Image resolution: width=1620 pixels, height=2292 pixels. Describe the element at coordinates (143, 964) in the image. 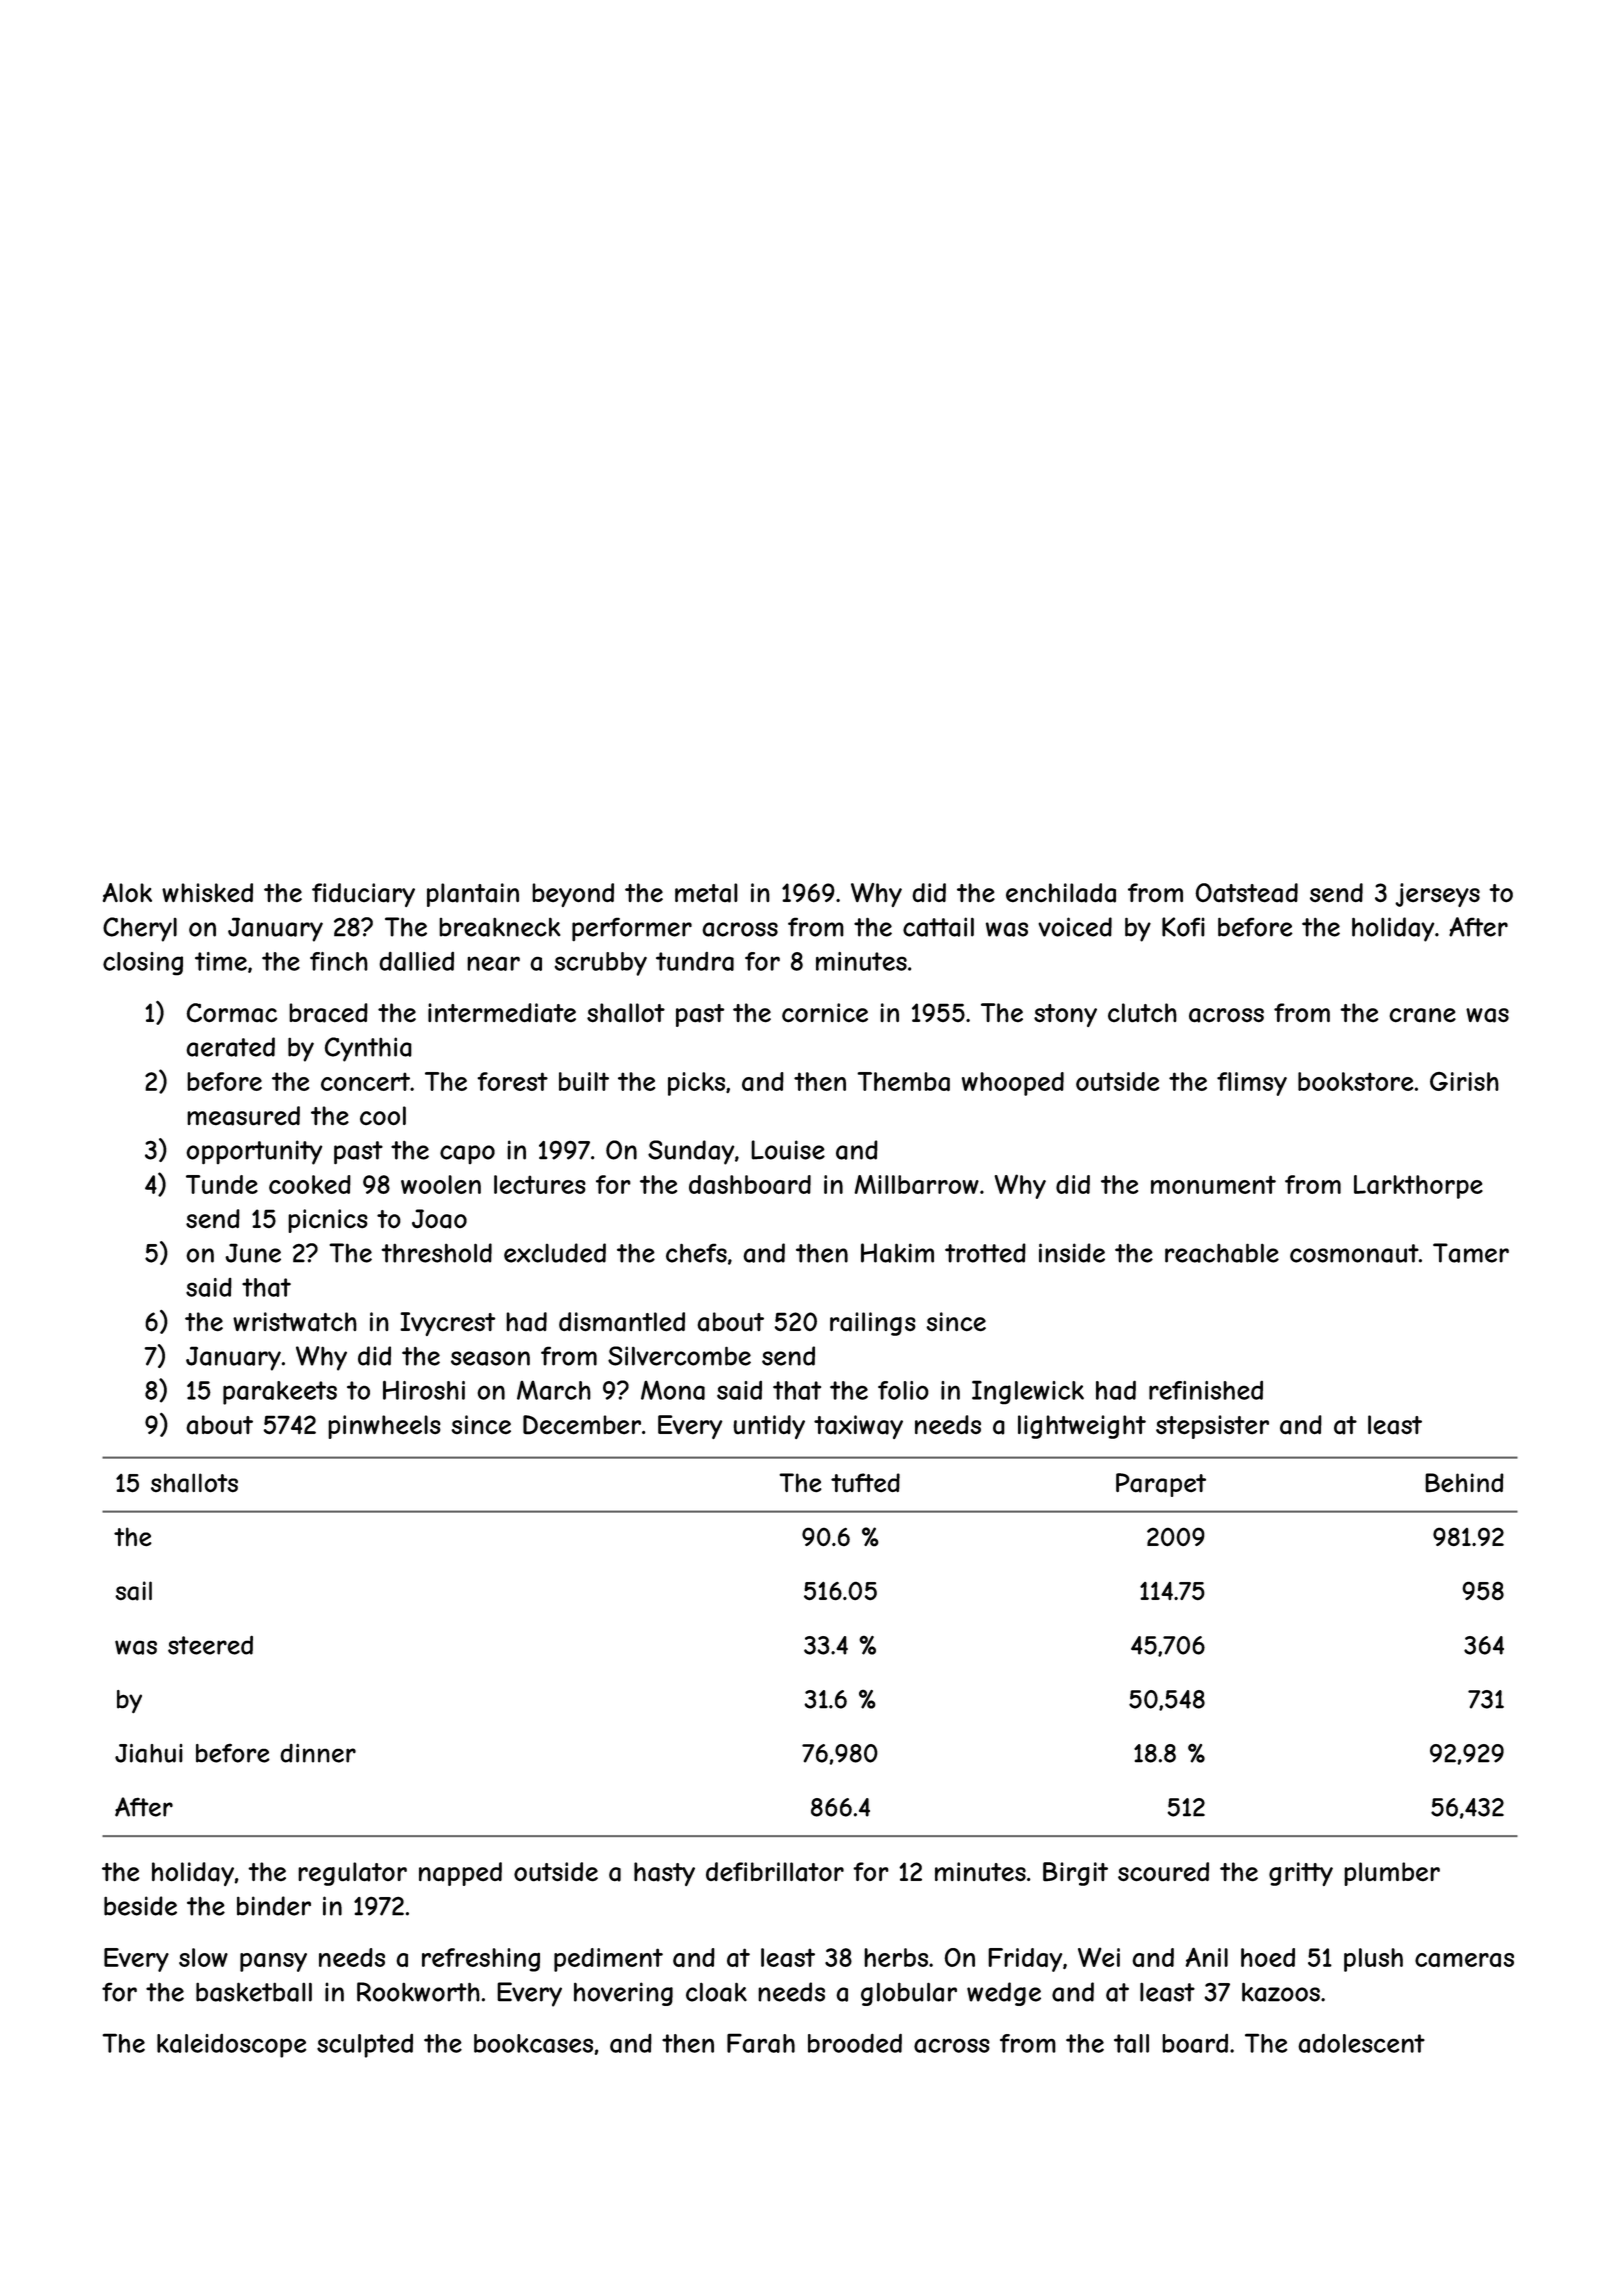

I see `closing` at that location.
